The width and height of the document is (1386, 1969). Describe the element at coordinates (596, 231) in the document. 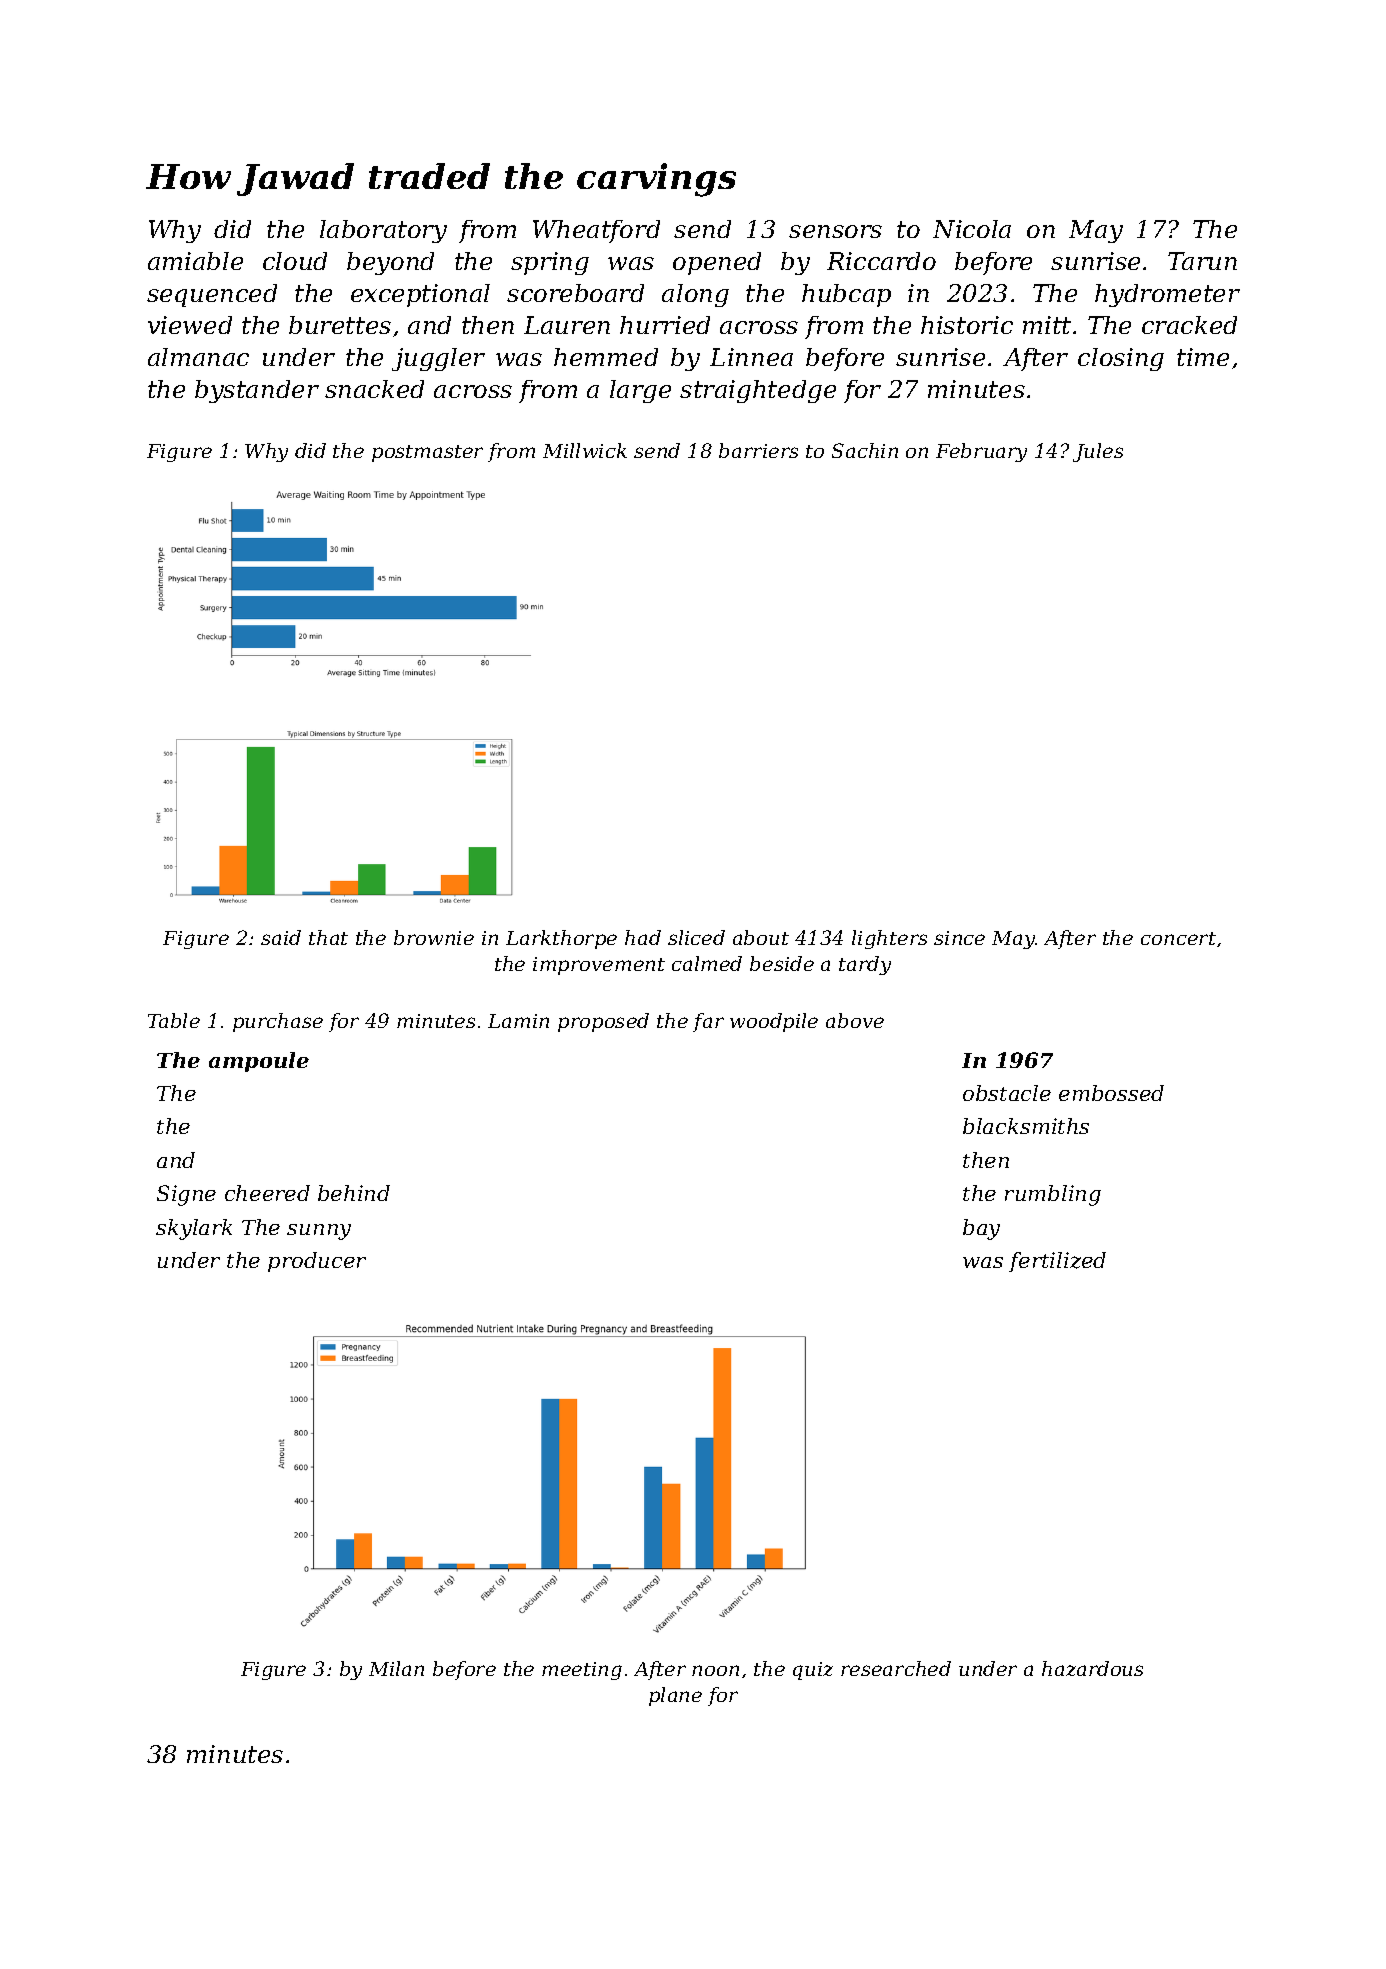

I see `Wheatford` at that location.
